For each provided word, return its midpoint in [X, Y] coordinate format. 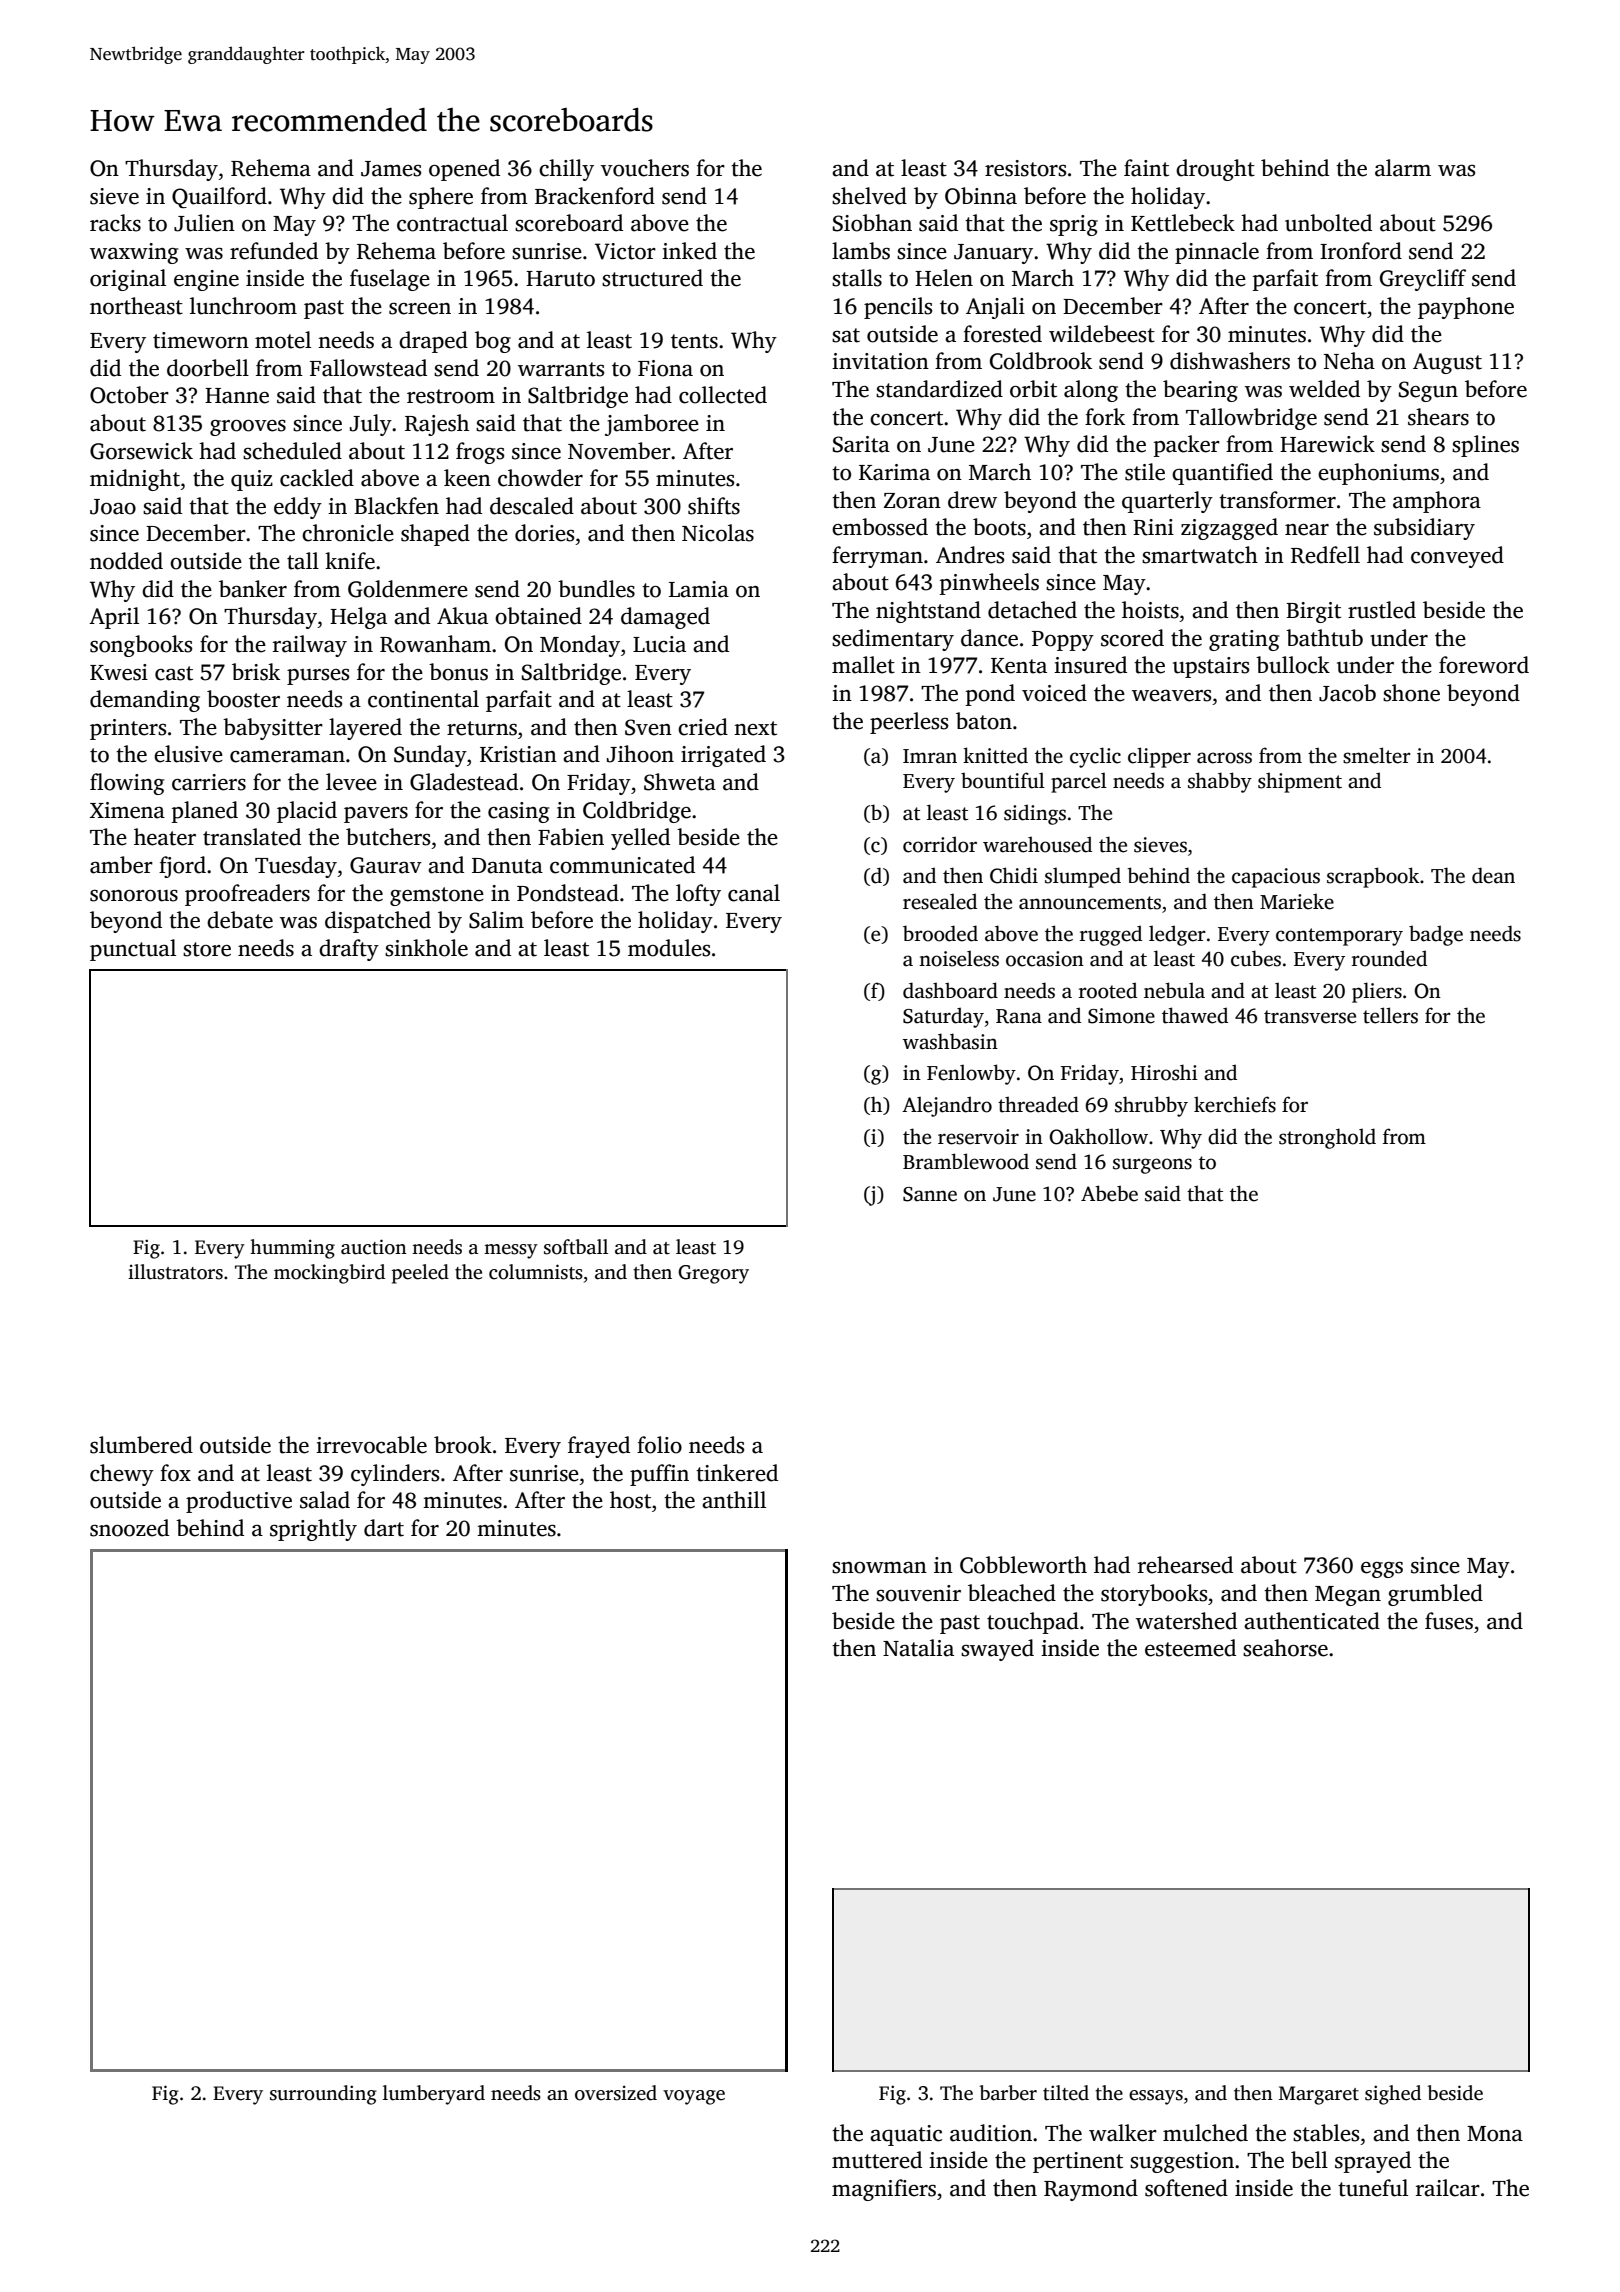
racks [115, 223]
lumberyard [434, 2095]
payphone [1466, 308]
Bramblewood [966, 1161]
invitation [880, 361]
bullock [1293, 665]
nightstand [928, 612]
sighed [1393, 2095]
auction [374, 1247]
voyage [694, 2097]
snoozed [129, 1528]
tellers [1390, 1015]
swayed [997, 1650]
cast [174, 673]
